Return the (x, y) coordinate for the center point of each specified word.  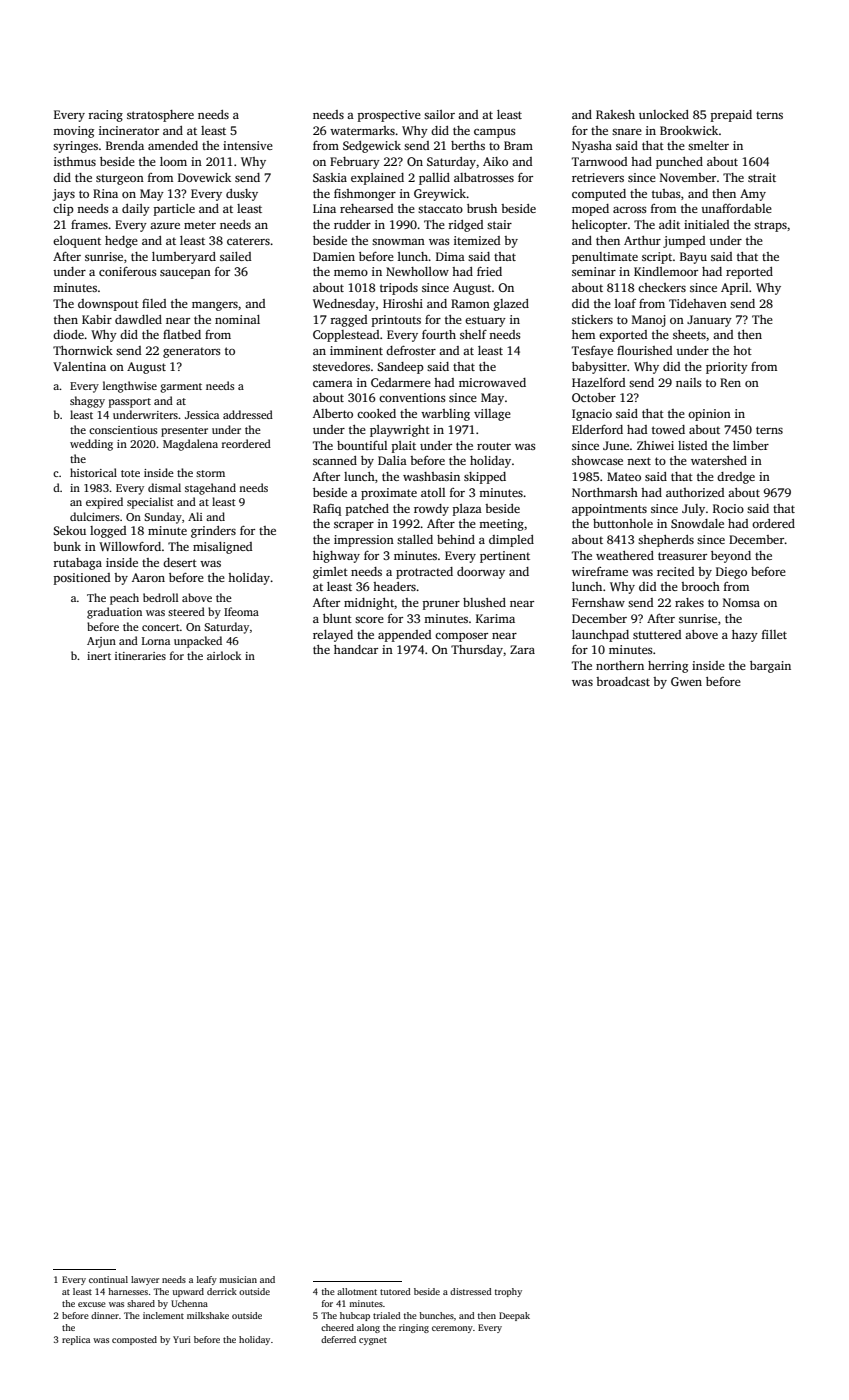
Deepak (514, 1316)
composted (134, 1340)
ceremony (452, 1329)
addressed (248, 414)
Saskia (330, 177)
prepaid (731, 116)
